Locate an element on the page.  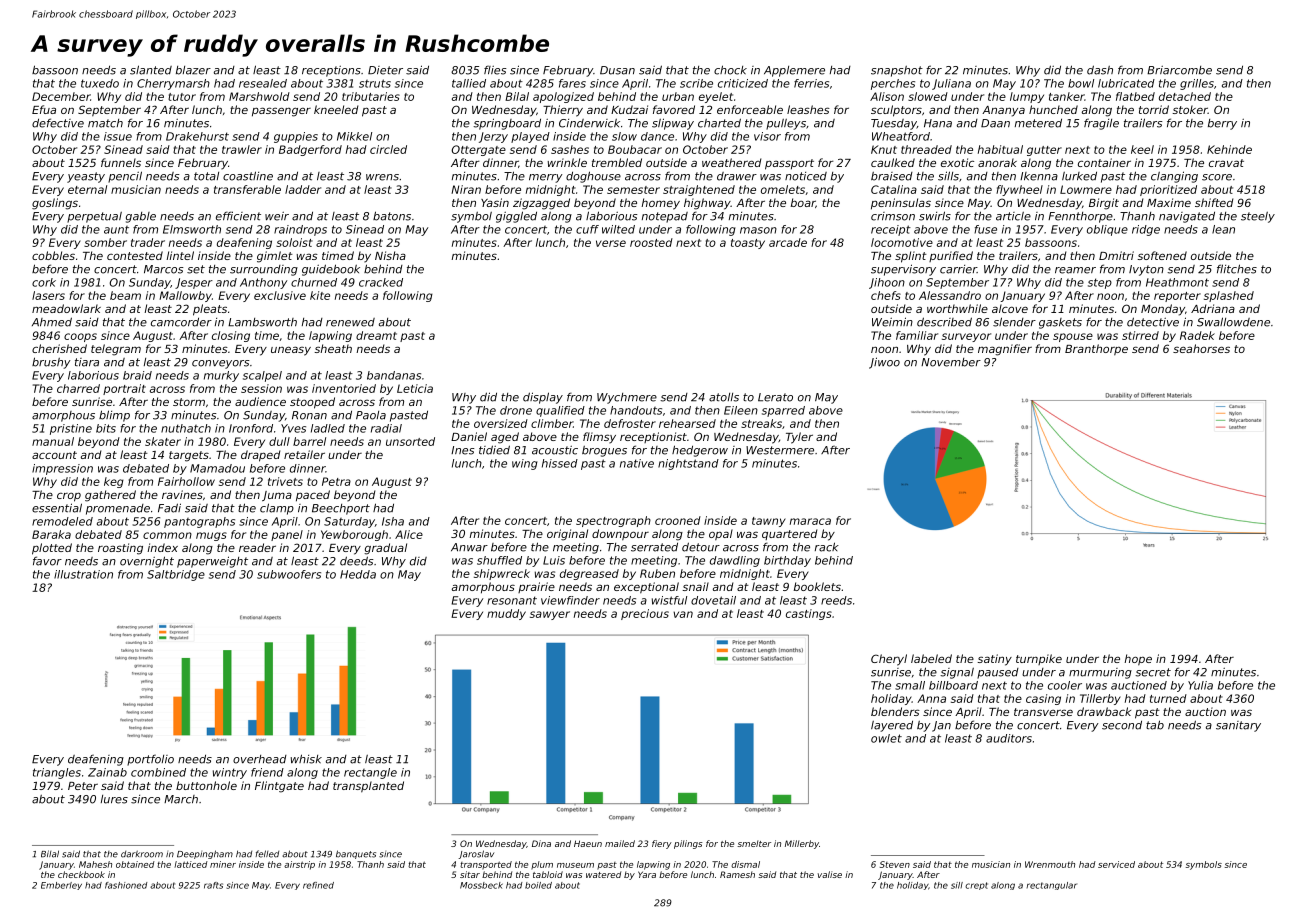
berry is located at coordinates (1222, 124).
